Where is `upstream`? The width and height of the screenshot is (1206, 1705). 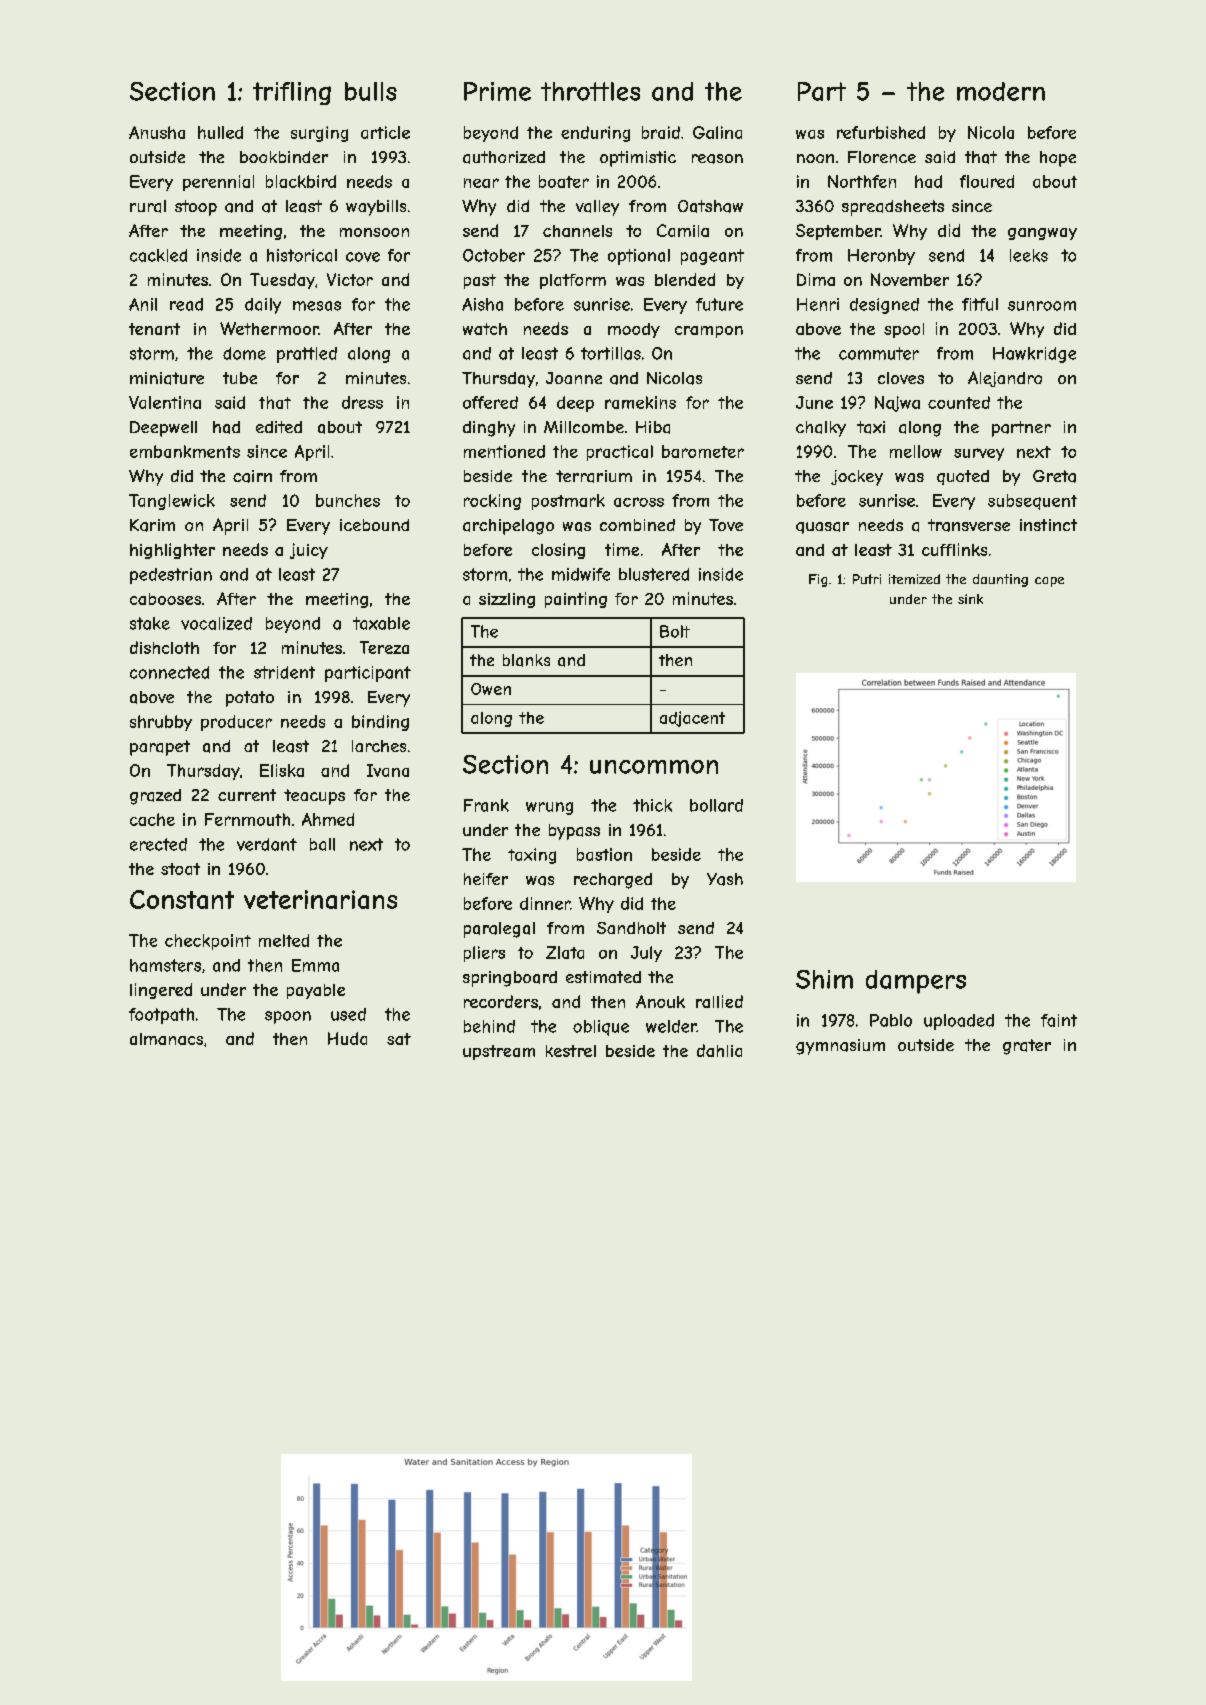 upstream is located at coordinates (499, 1052).
